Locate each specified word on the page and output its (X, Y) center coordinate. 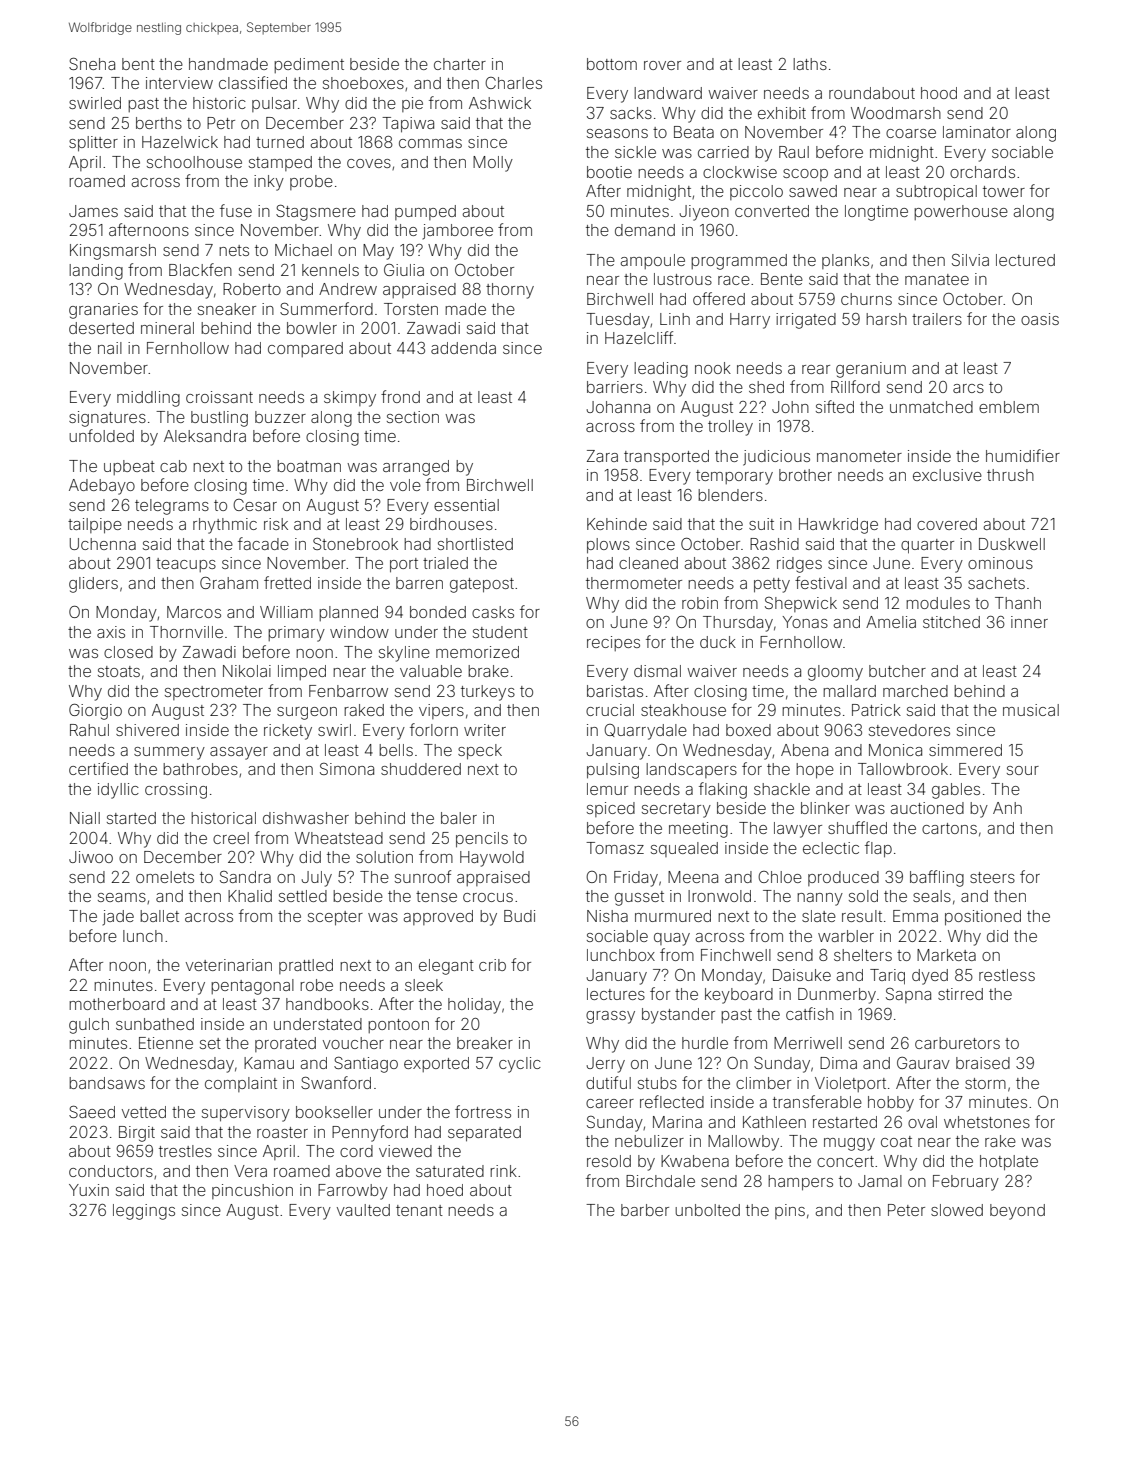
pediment (309, 65)
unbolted (707, 1210)
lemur (607, 789)
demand (645, 230)
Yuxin (89, 1190)
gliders (93, 585)
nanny (820, 899)
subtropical (936, 193)
